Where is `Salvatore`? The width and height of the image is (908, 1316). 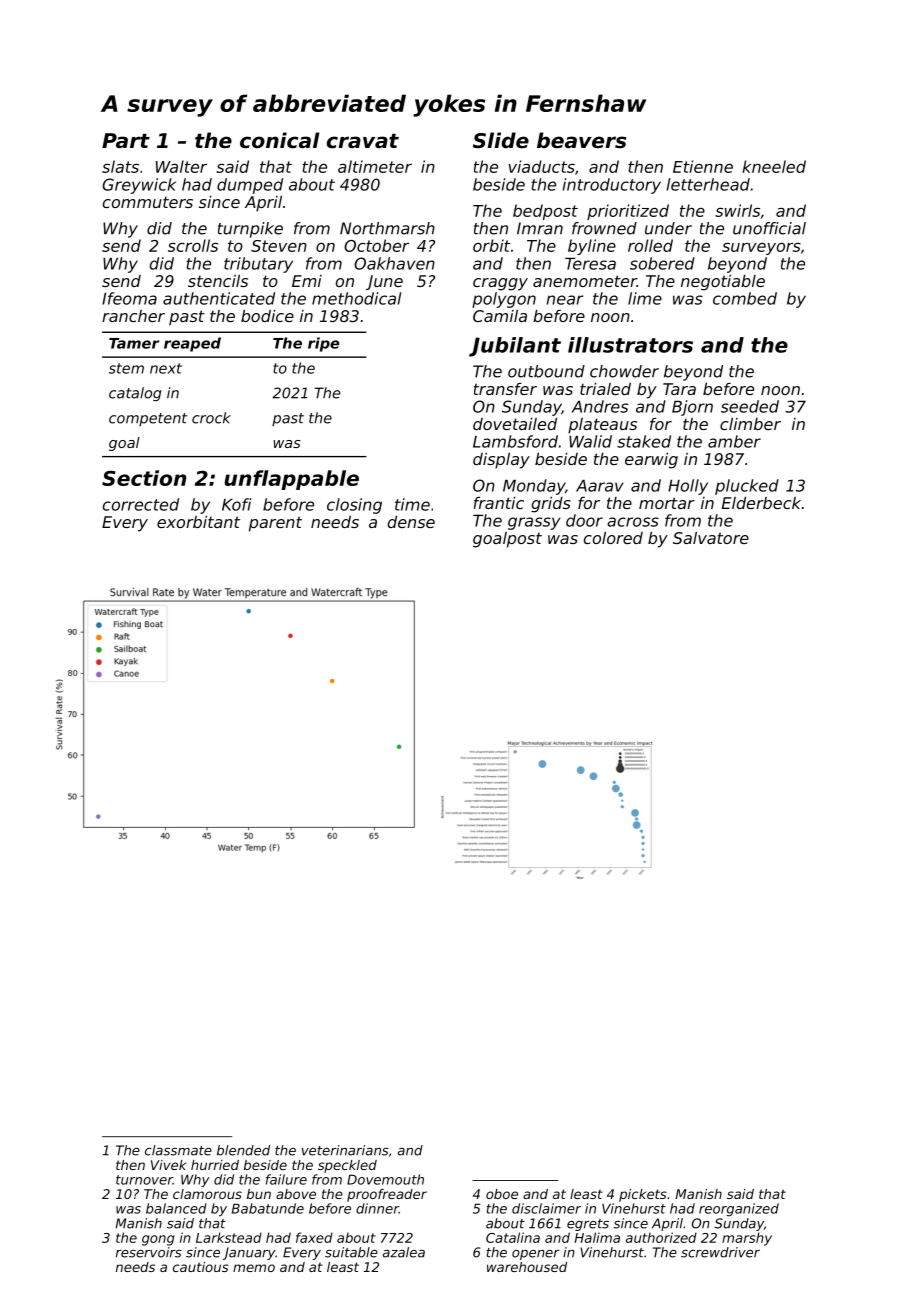
Salvatore is located at coordinates (711, 538).
